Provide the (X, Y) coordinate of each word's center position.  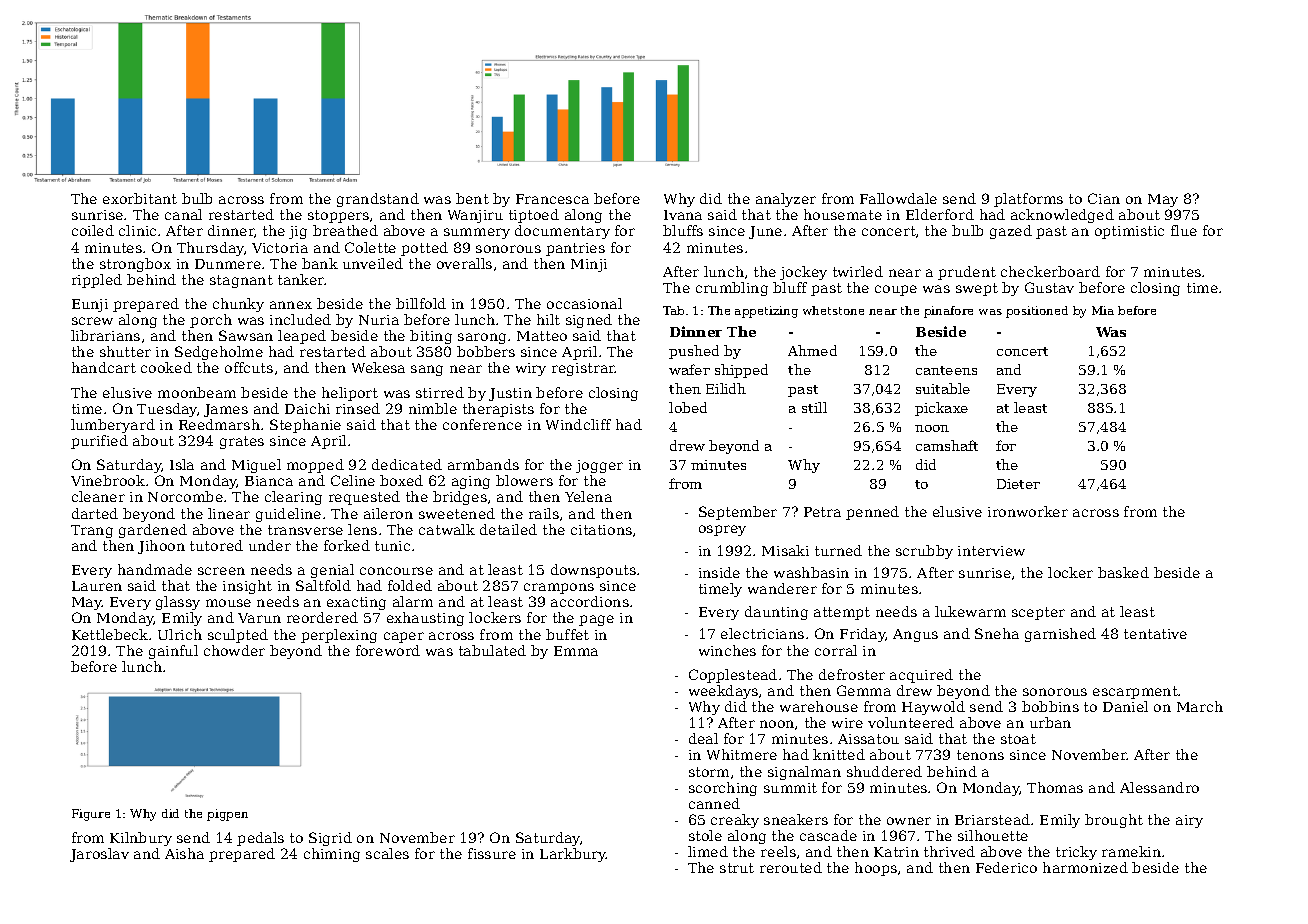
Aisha (184, 853)
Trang (92, 531)
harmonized (1085, 867)
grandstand (378, 200)
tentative (1155, 634)
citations (601, 530)
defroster (852, 674)
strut (737, 868)
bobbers (486, 351)
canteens (946, 370)
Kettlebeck (110, 634)
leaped (302, 337)
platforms (1028, 200)
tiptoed (534, 216)
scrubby (924, 552)
